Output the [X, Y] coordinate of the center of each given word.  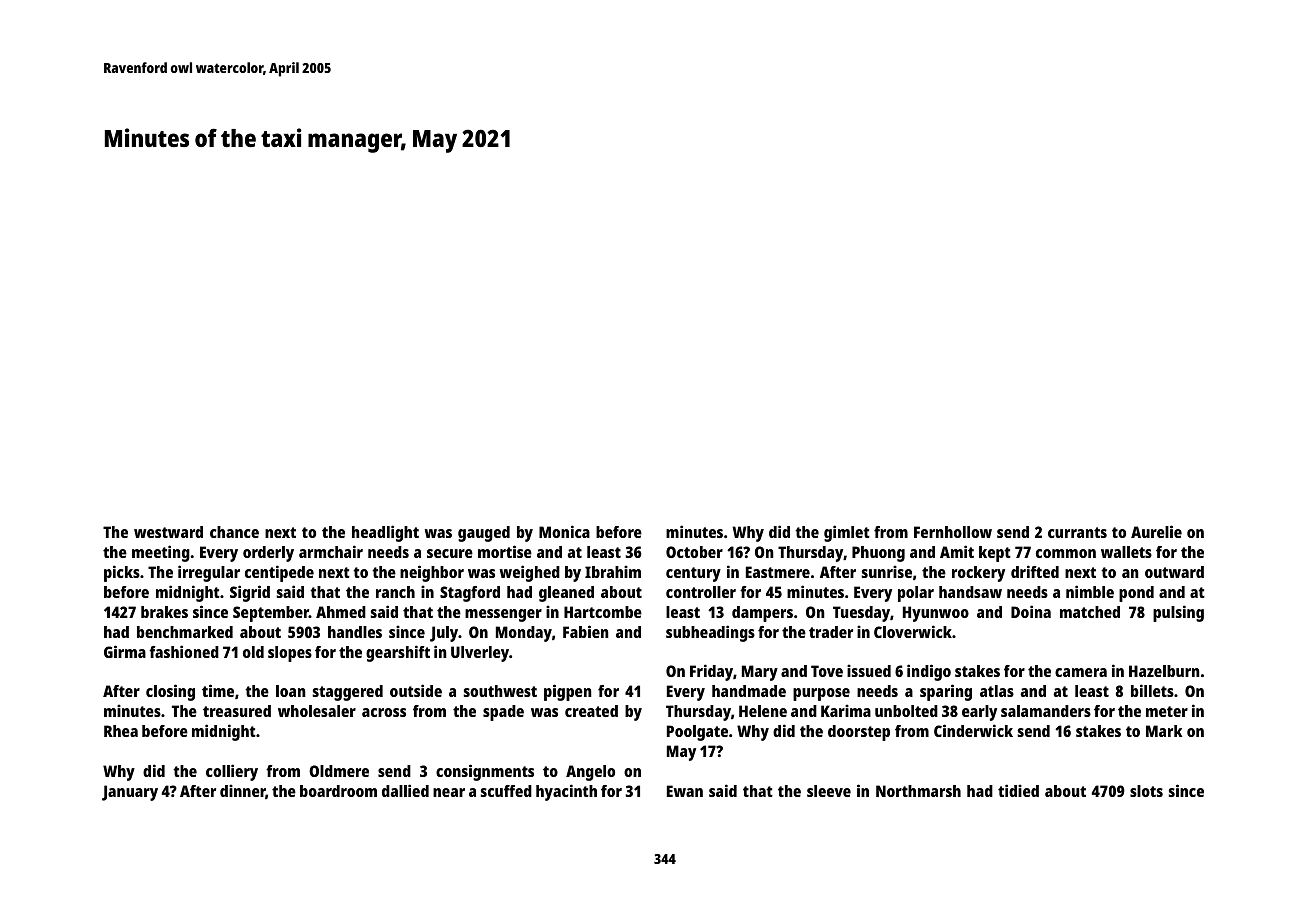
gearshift [398, 653]
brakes [164, 612]
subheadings [710, 633]
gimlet [847, 533]
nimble [1090, 591]
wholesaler [317, 711]
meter [1167, 711]
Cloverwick [913, 631]
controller [701, 592]
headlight [385, 533]
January [130, 793]
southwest [500, 691]
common [1066, 553]
